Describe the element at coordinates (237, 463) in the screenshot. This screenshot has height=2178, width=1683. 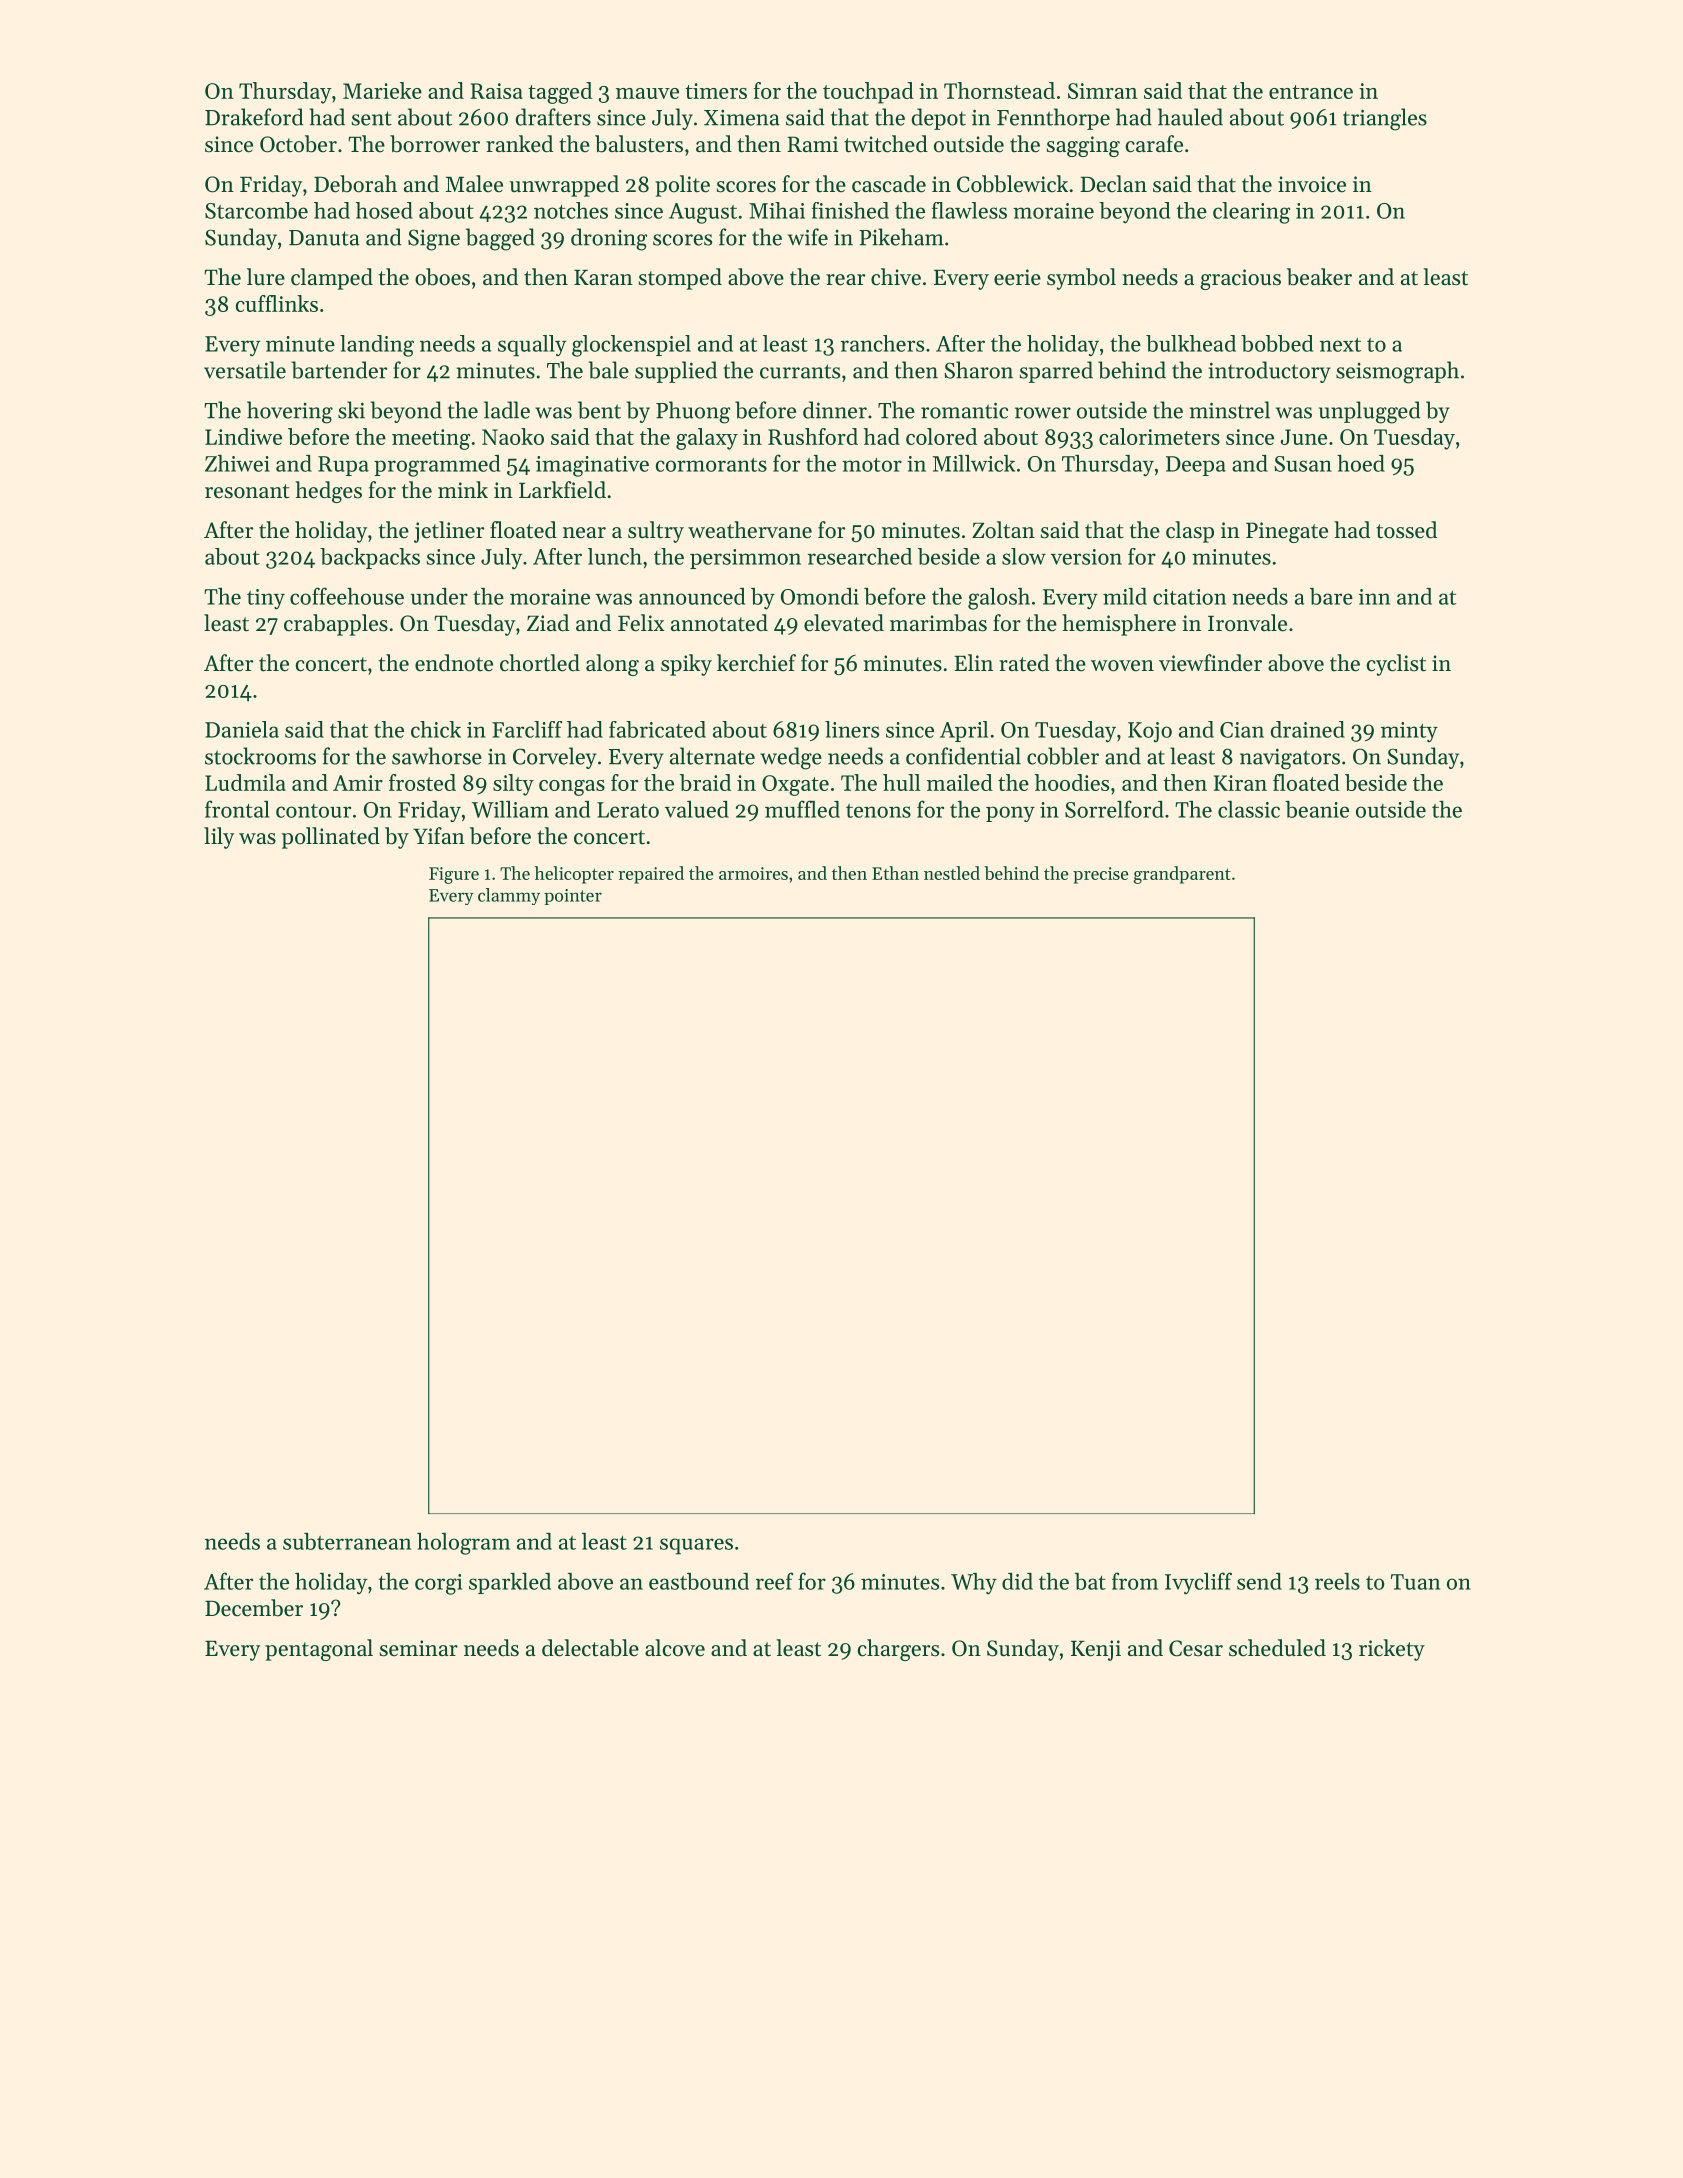
I see `Zhiwei` at that location.
